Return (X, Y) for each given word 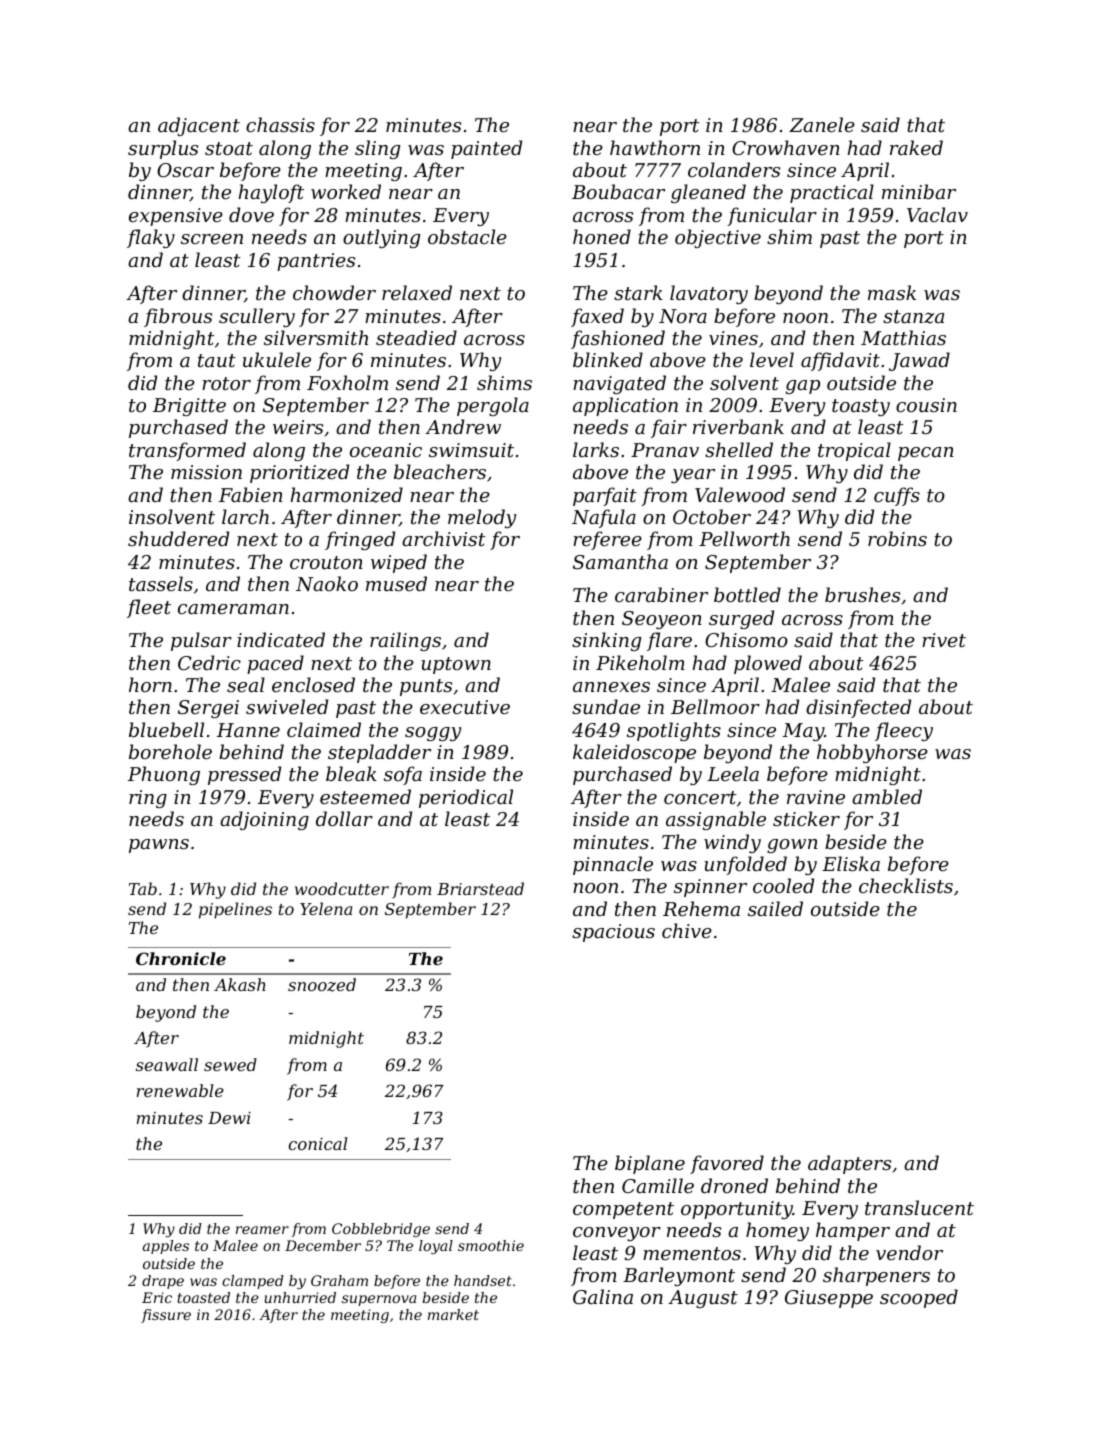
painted (486, 149)
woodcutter (342, 888)
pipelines (235, 910)
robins (897, 538)
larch (245, 516)
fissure (166, 1316)
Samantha (620, 562)
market (453, 1314)
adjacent (199, 126)
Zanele (822, 124)
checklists (906, 885)
